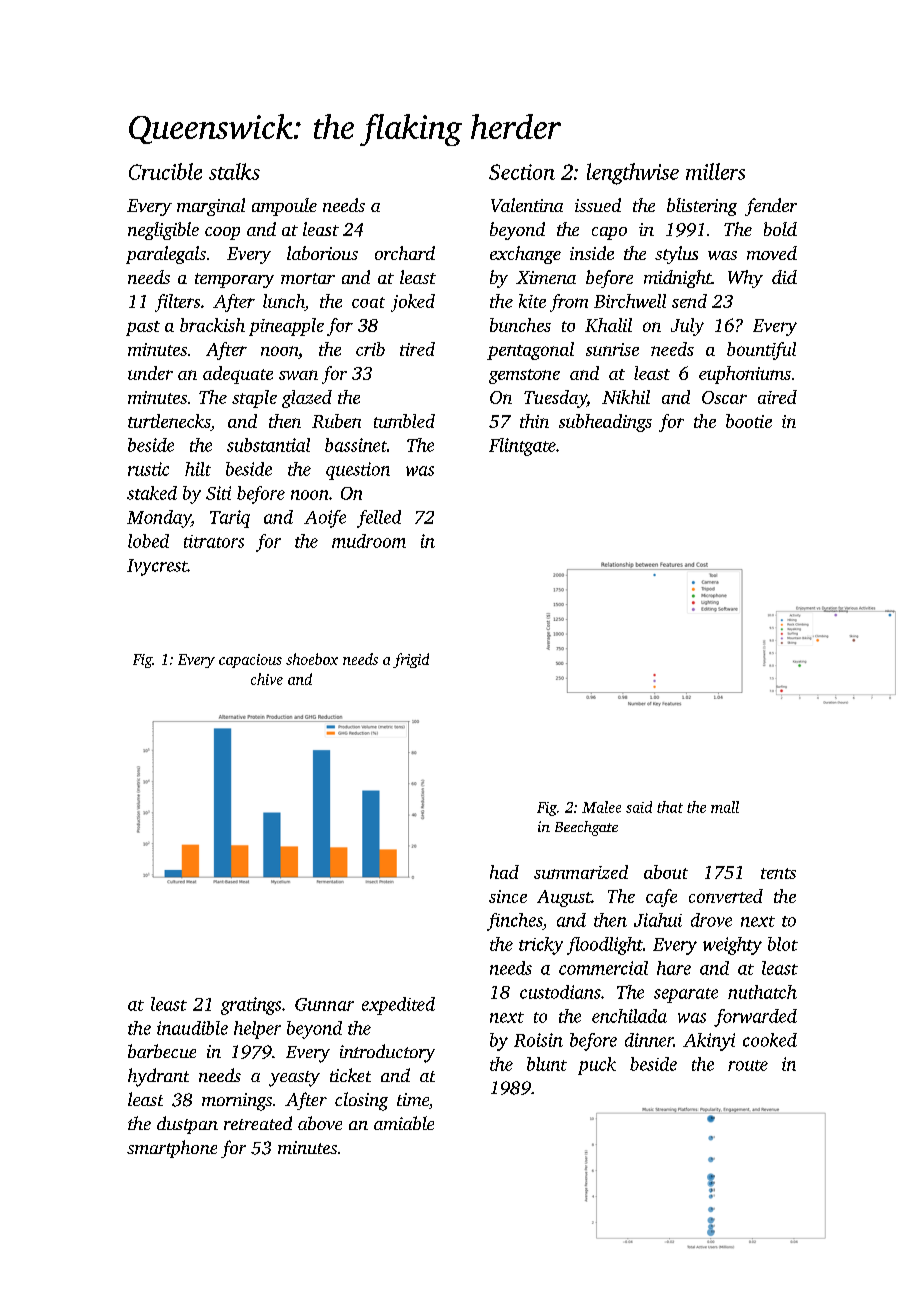  I want to click on amiable, so click(404, 1123).
